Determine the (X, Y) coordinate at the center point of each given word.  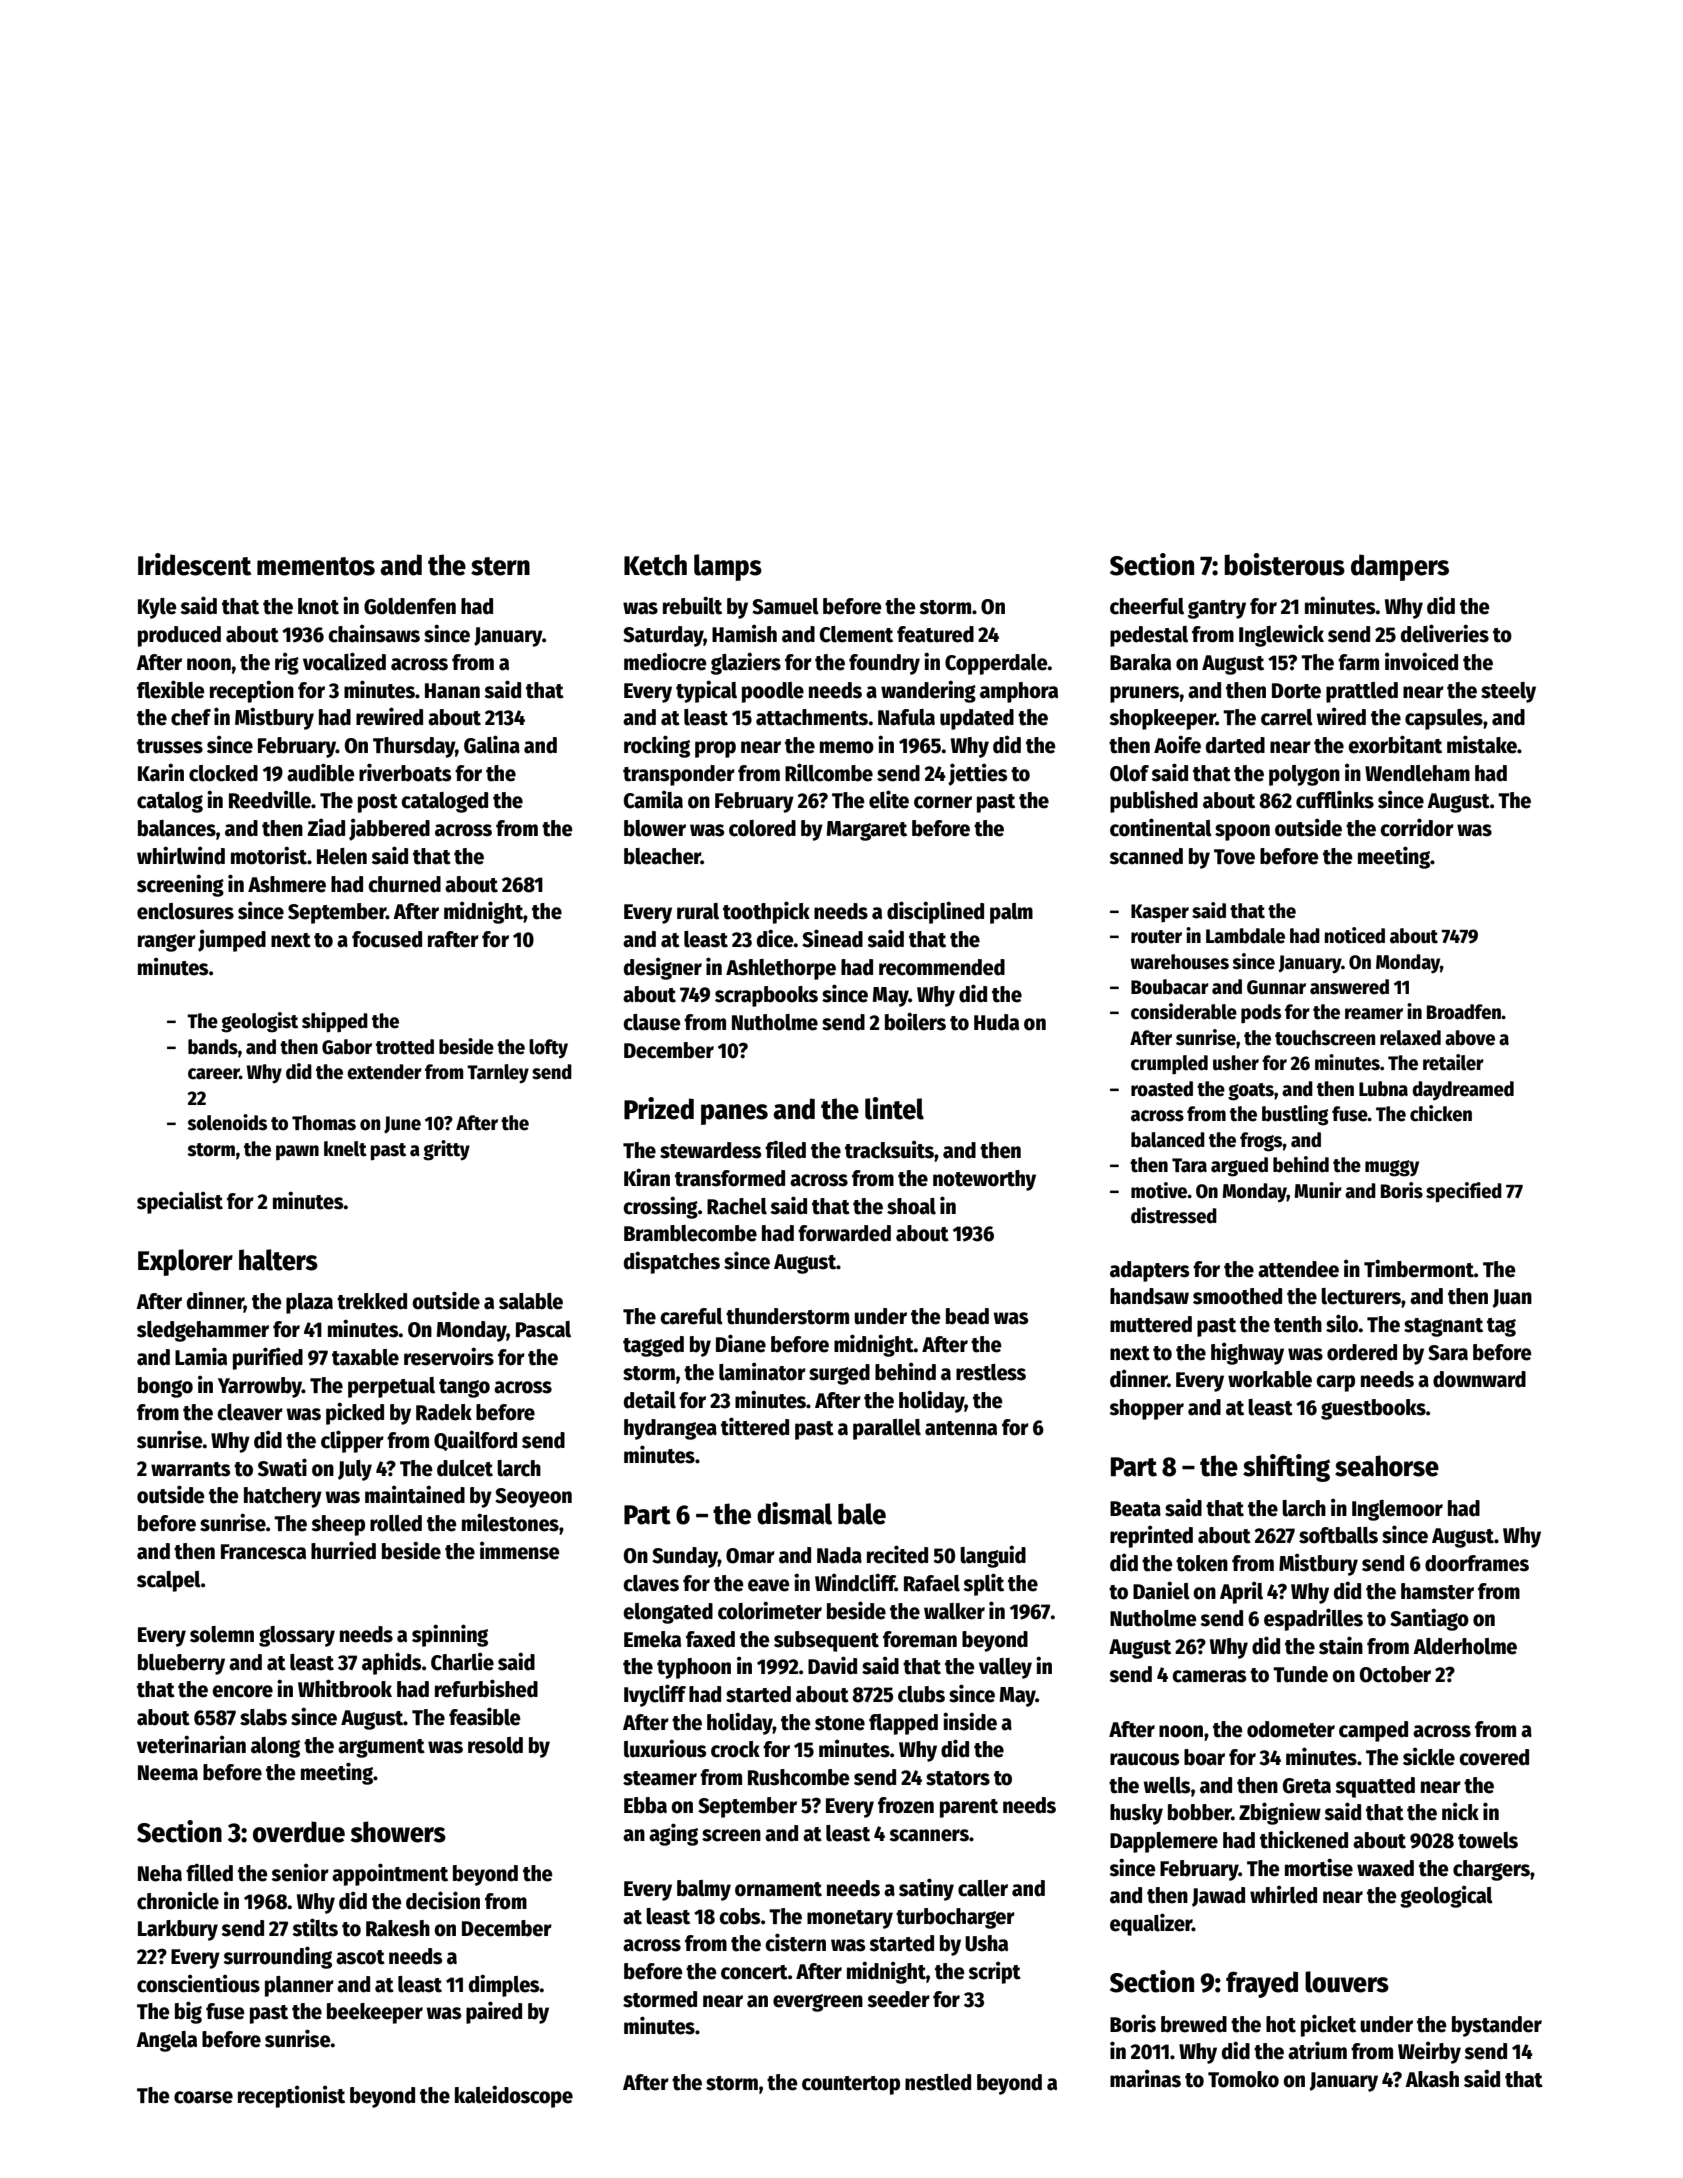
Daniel (1161, 1590)
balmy (704, 1890)
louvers (1347, 1982)
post (378, 803)
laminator (762, 1371)
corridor (1417, 827)
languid (993, 1556)
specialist (180, 1202)
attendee (1298, 1269)
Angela (166, 2041)
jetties (978, 774)
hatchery (283, 1497)
